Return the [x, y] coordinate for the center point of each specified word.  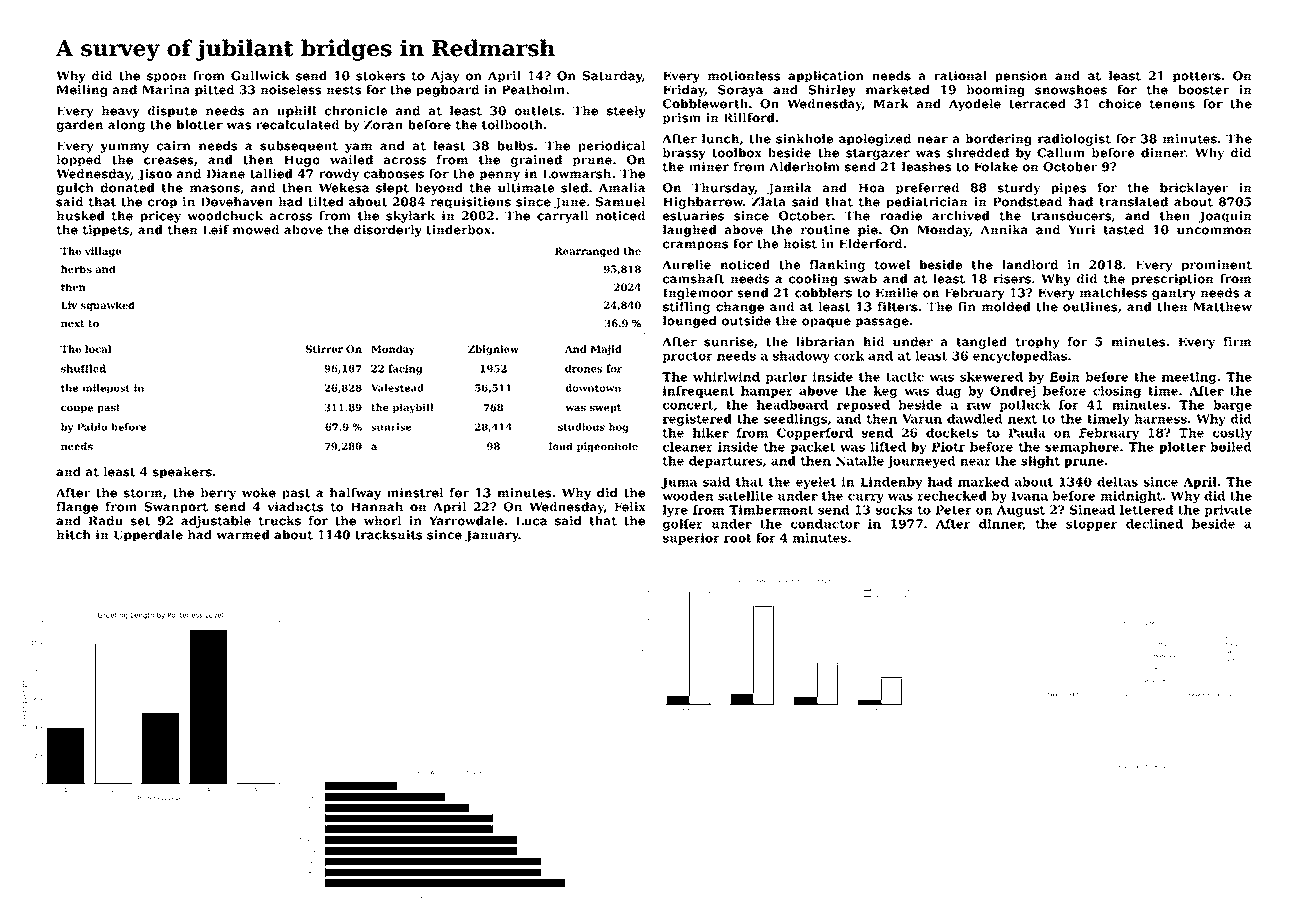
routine [825, 230]
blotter [199, 125]
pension [1021, 77]
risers [1012, 279]
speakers [182, 473]
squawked [108, 306]
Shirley [832, 91]
